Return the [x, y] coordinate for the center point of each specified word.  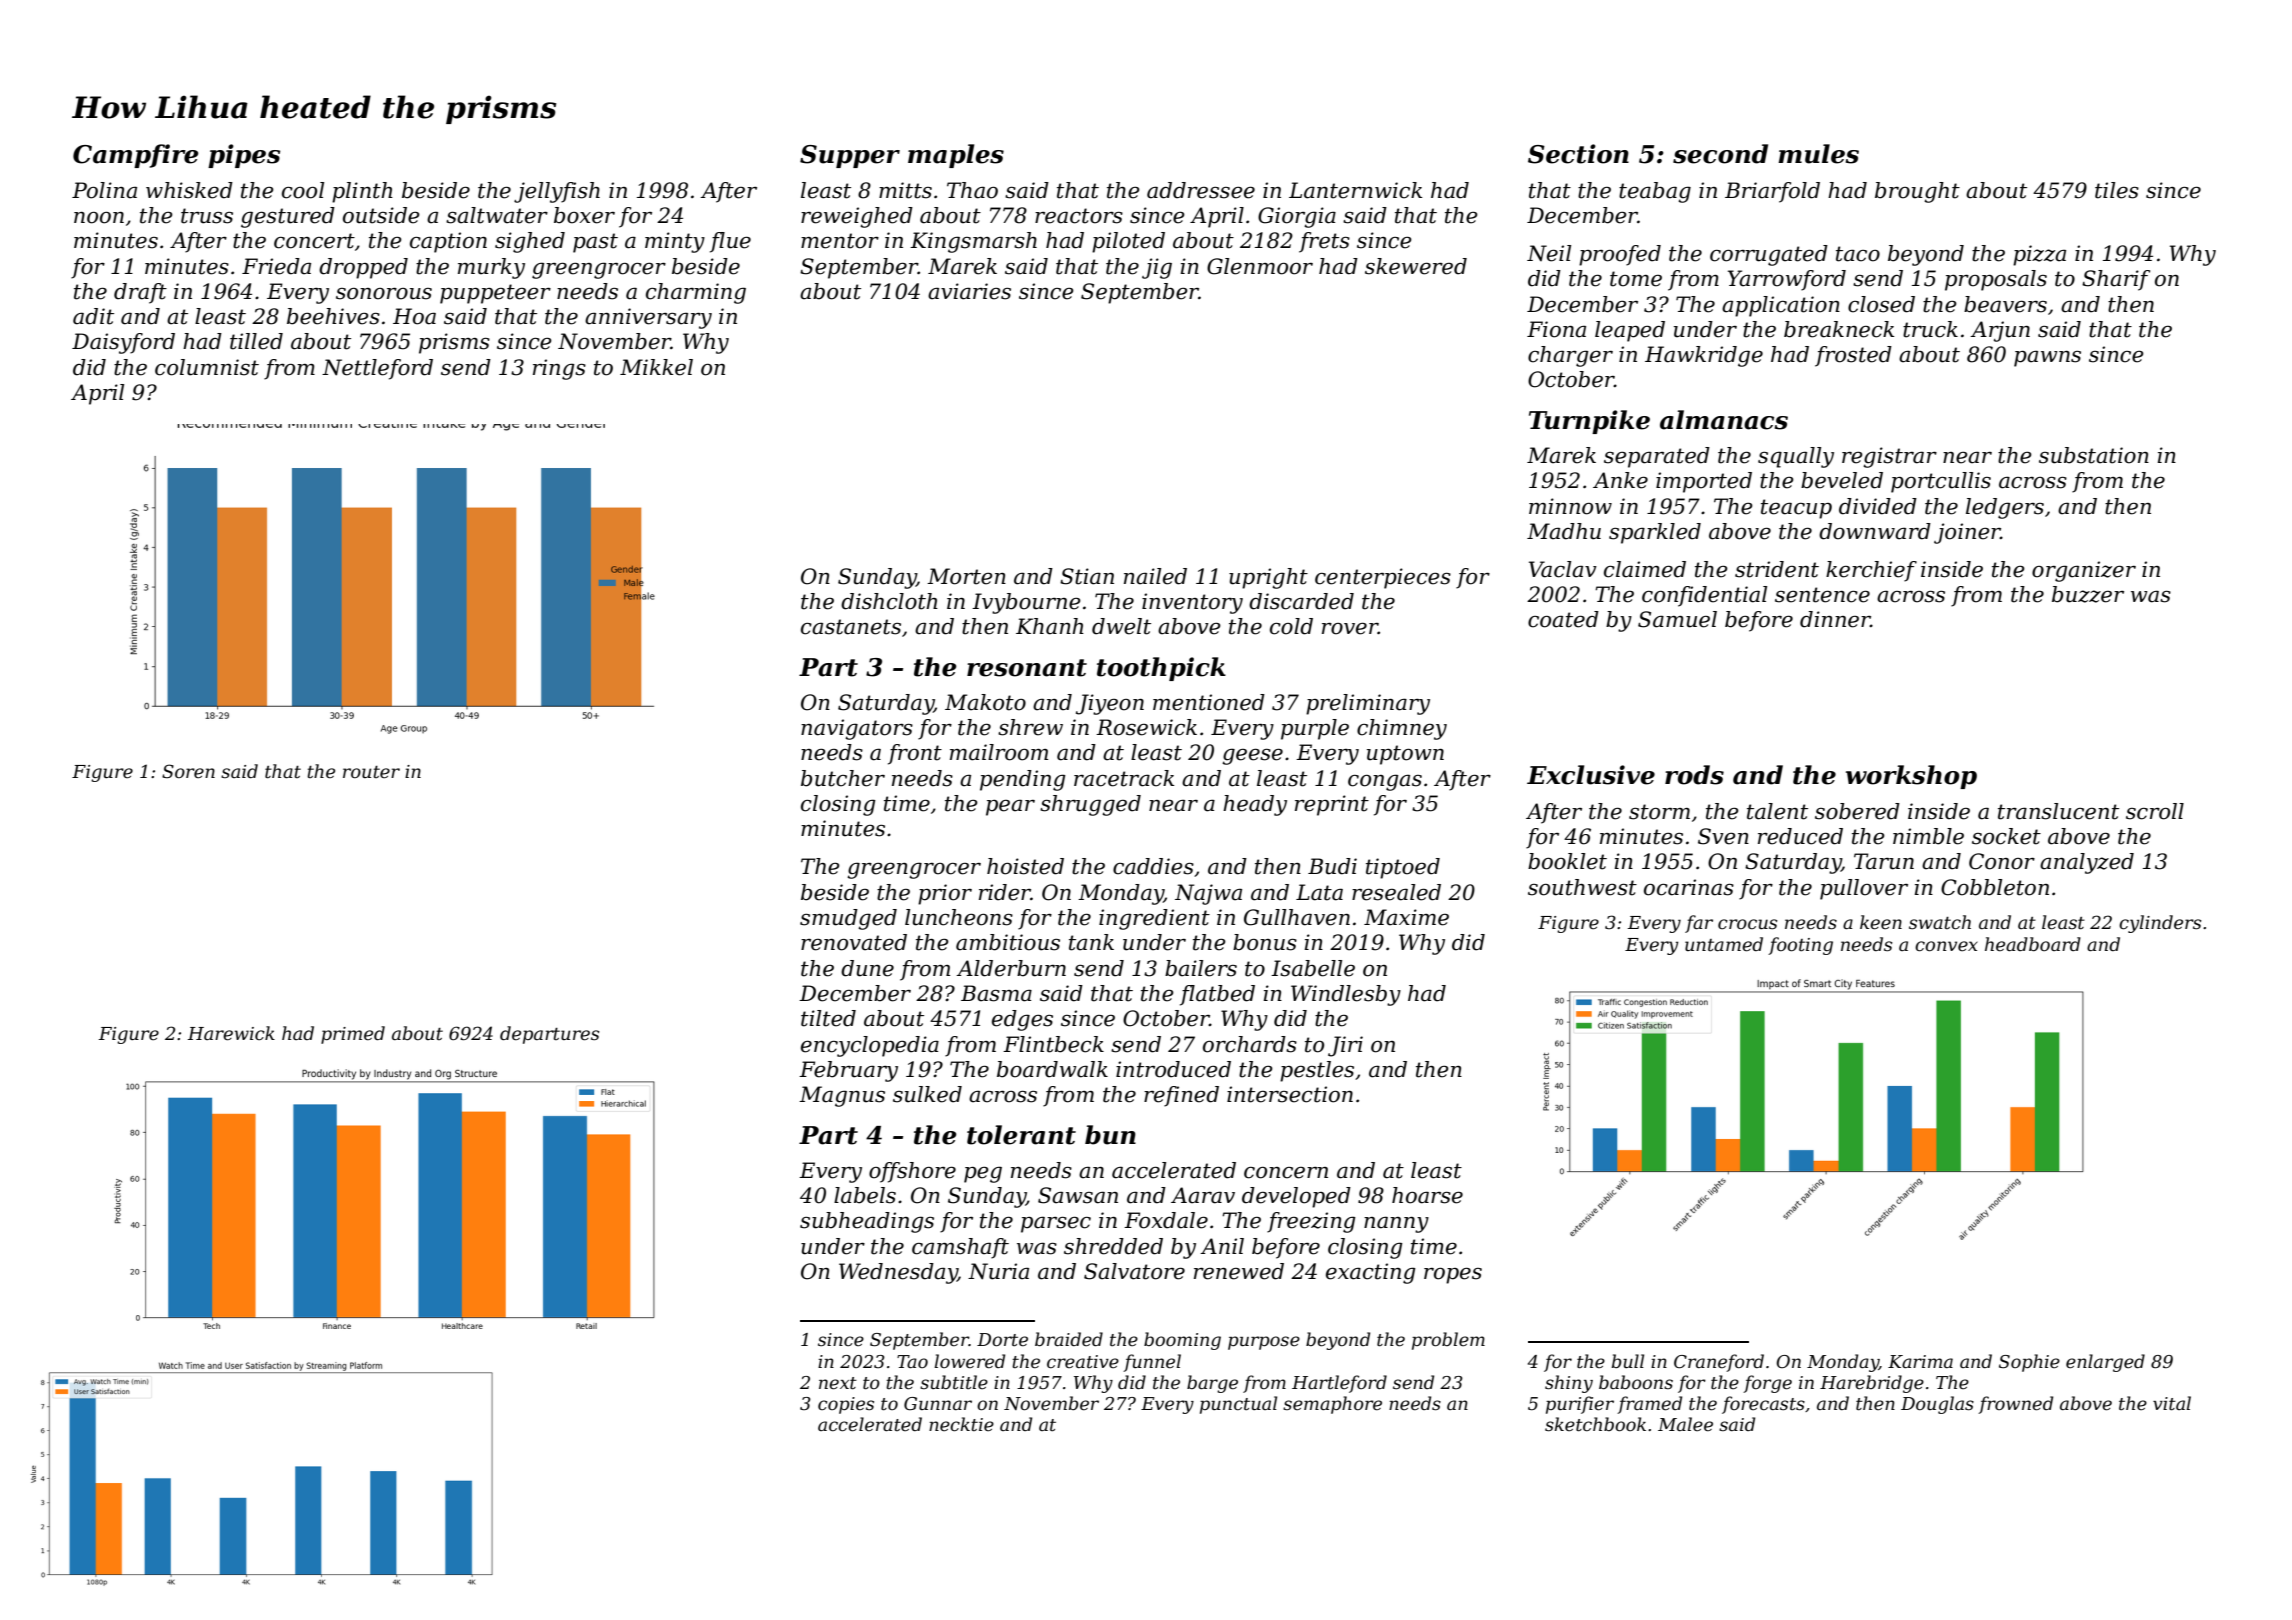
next [838, 1383]
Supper [850, 156]
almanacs [1724, 420]
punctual [1238, 1405]
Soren [188, 771]
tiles [2117, 190]
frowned [2015, 1405]
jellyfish [557, 192]
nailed [1155, 576]
